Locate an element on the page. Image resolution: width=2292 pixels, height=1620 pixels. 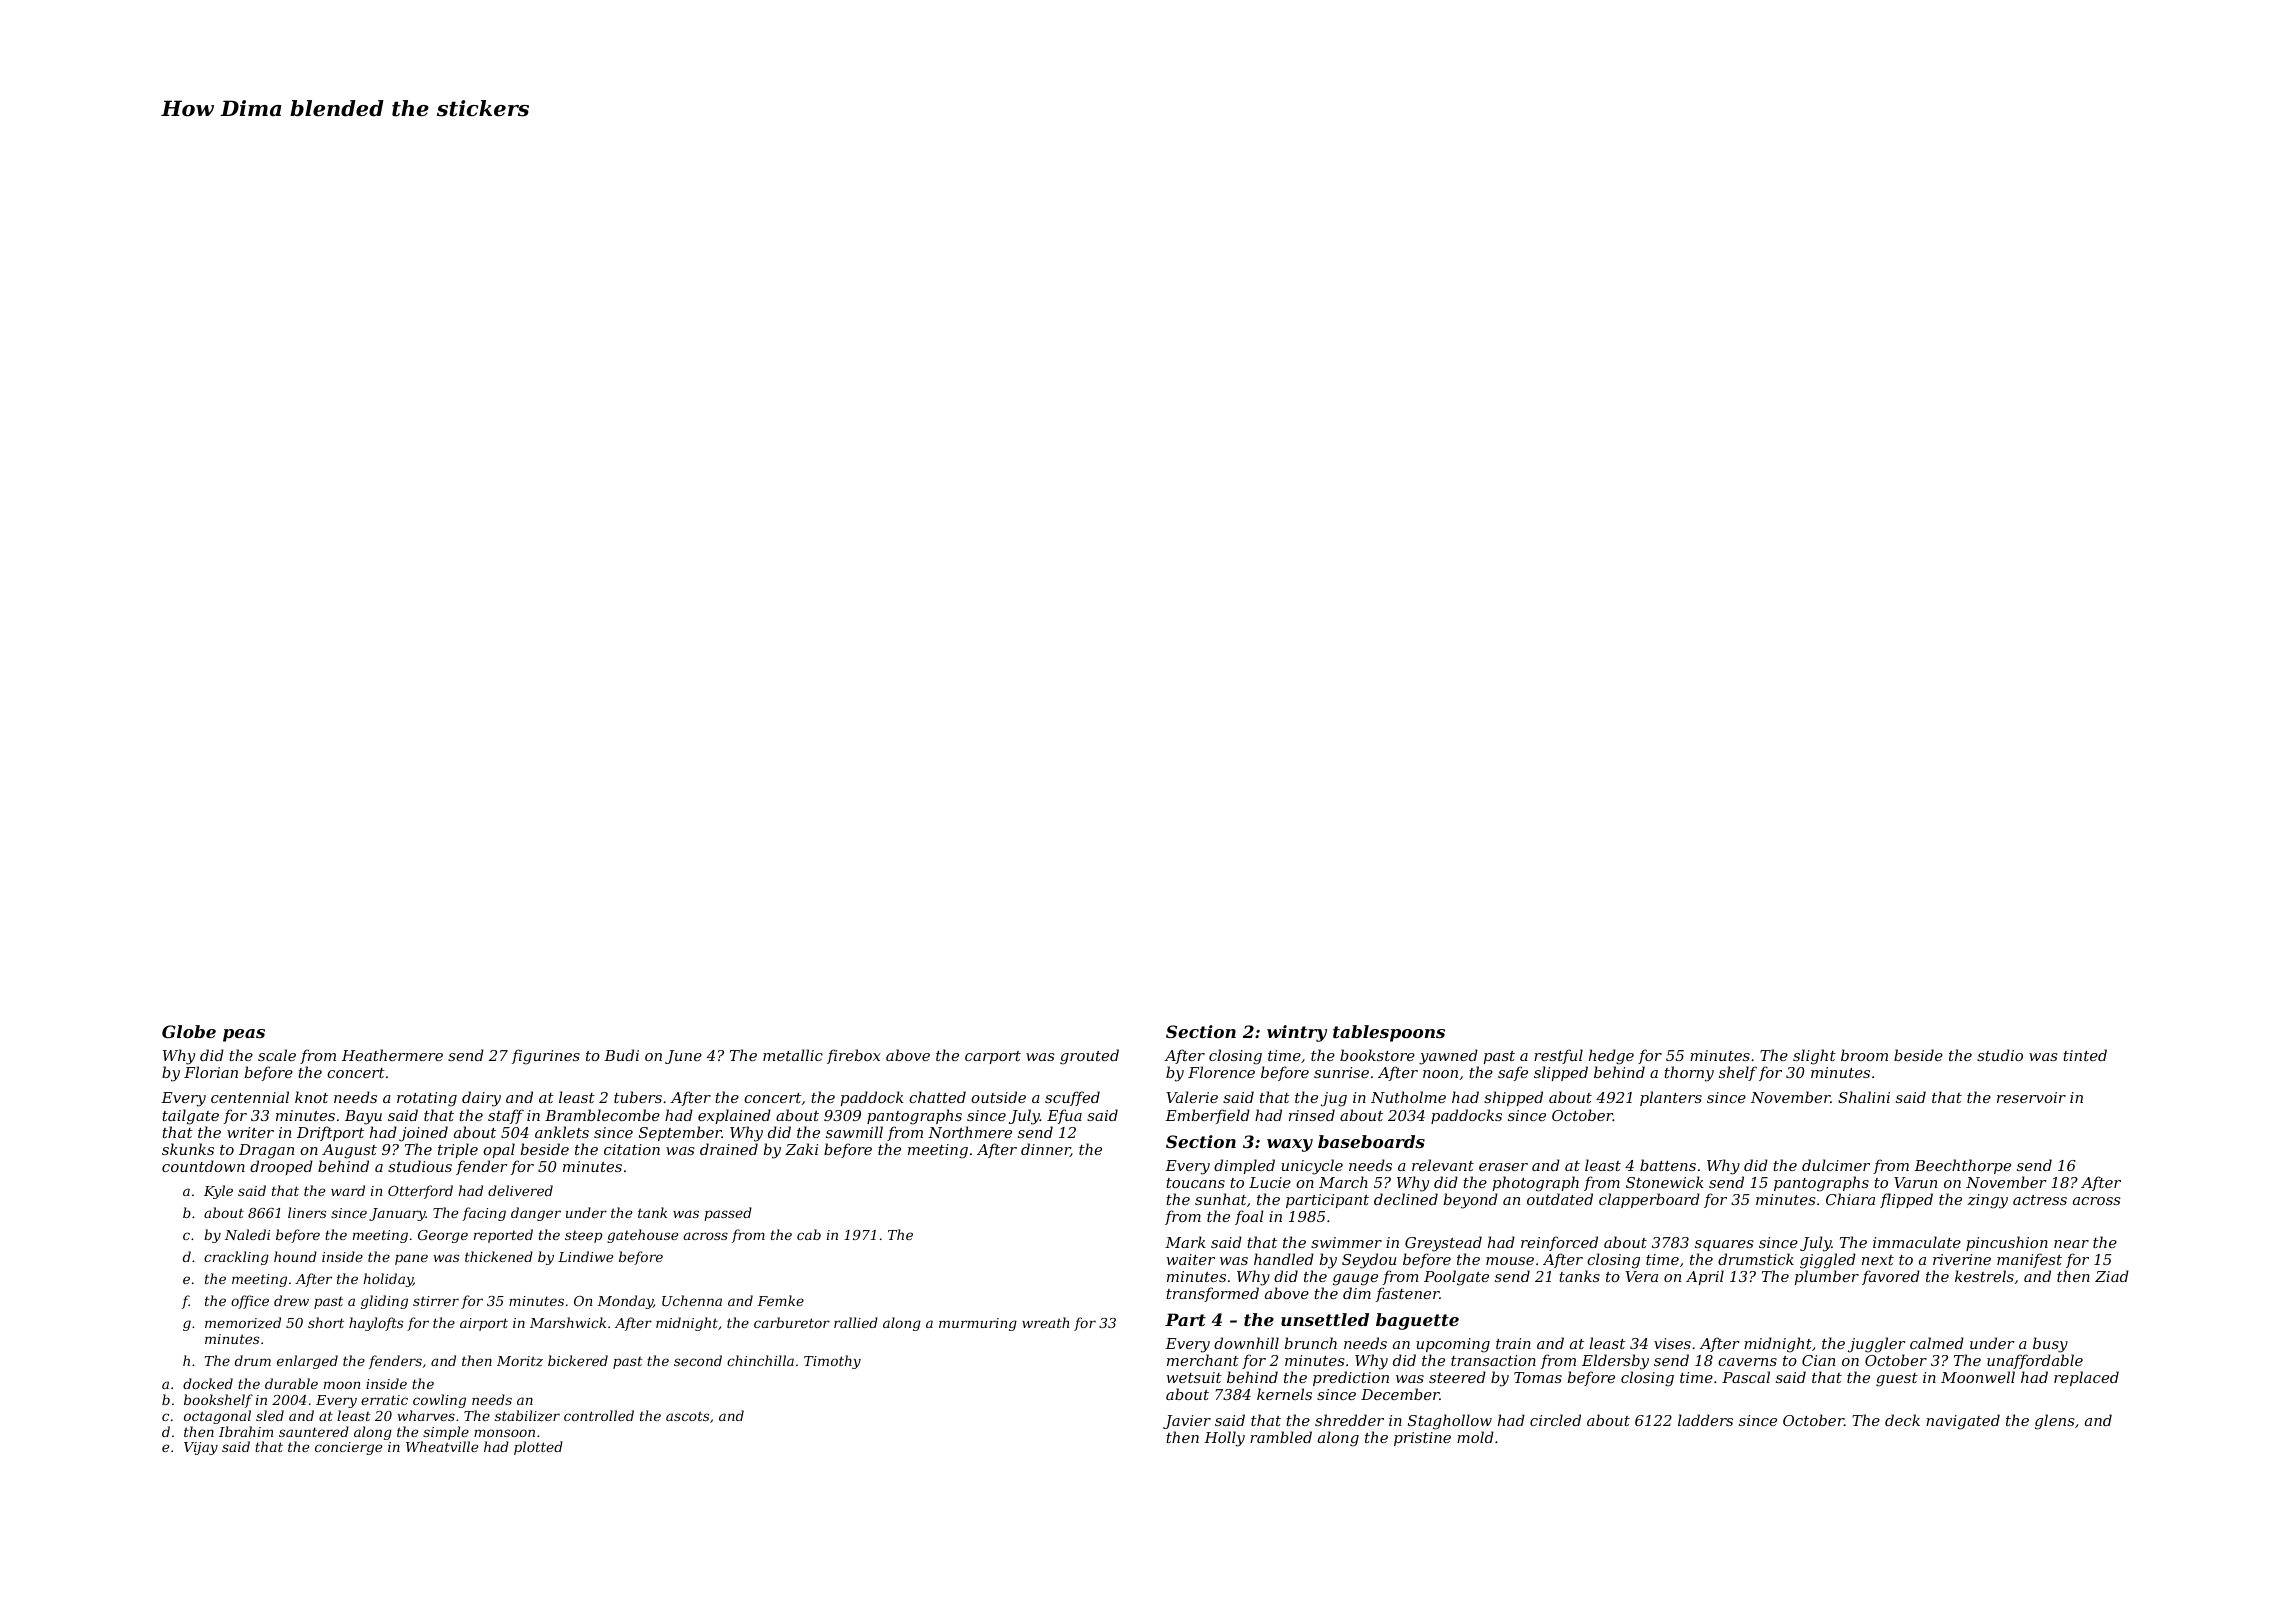
office is located at coordinates (250, 1302).
